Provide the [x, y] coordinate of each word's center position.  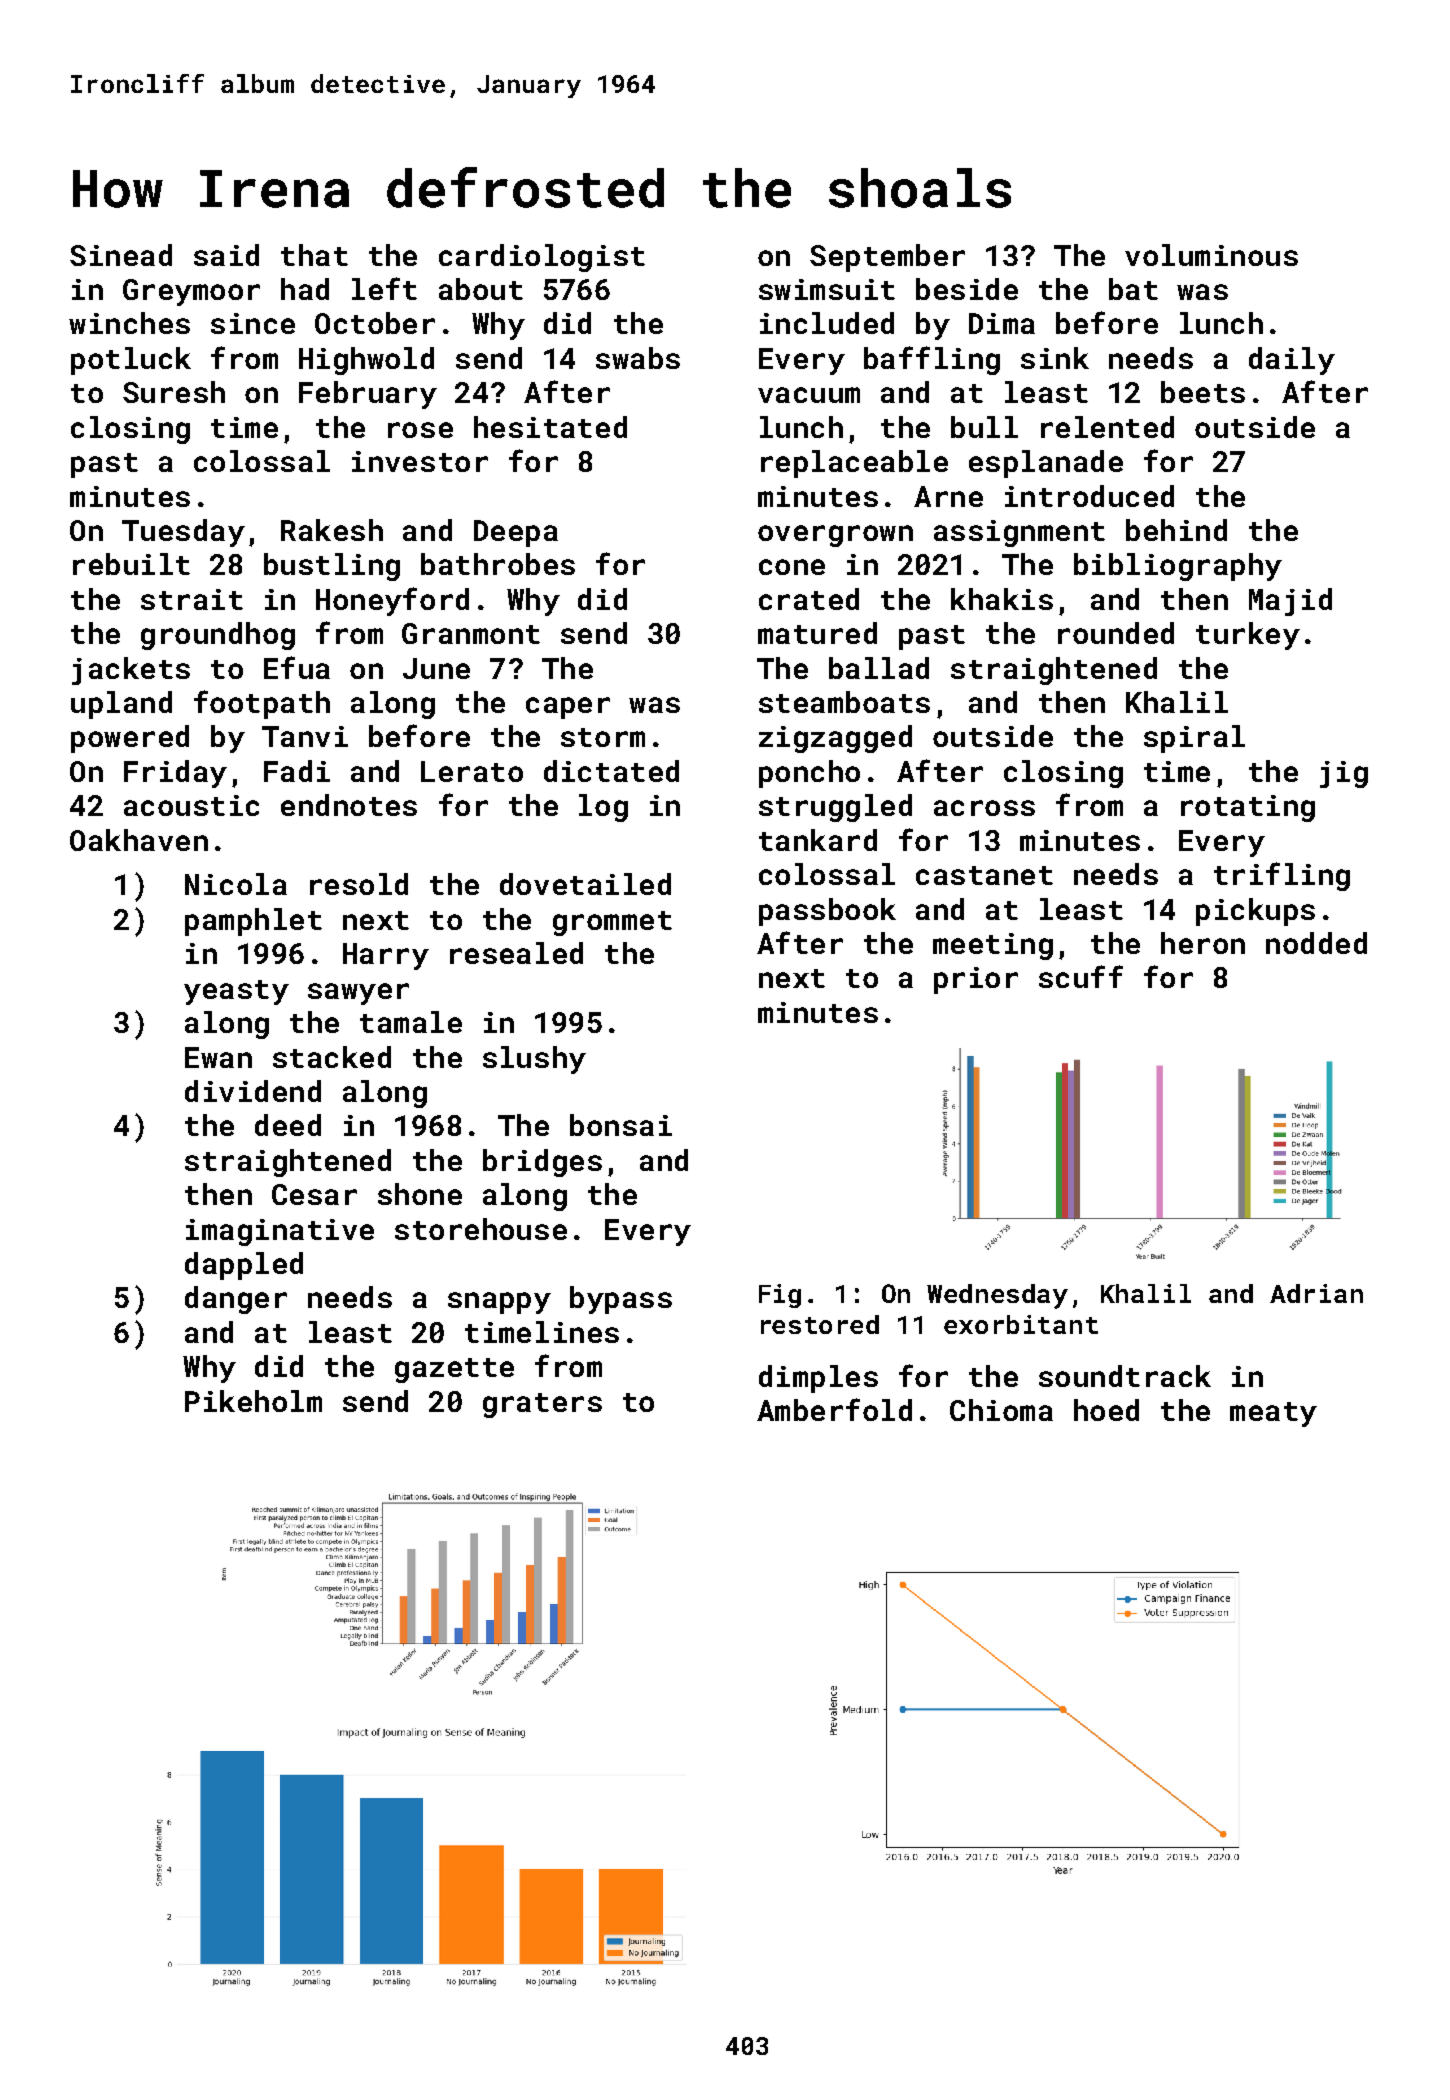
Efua [297, 667]
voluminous [1211, 255]
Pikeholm [253, 1401]
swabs [638, 358]
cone [792, 567]
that [314, 255]
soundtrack [1125, 1376]
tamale [411, 1022]
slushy [534, 1060]
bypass [621, 1300]
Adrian [1316, 1293]
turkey [1248, 636]
